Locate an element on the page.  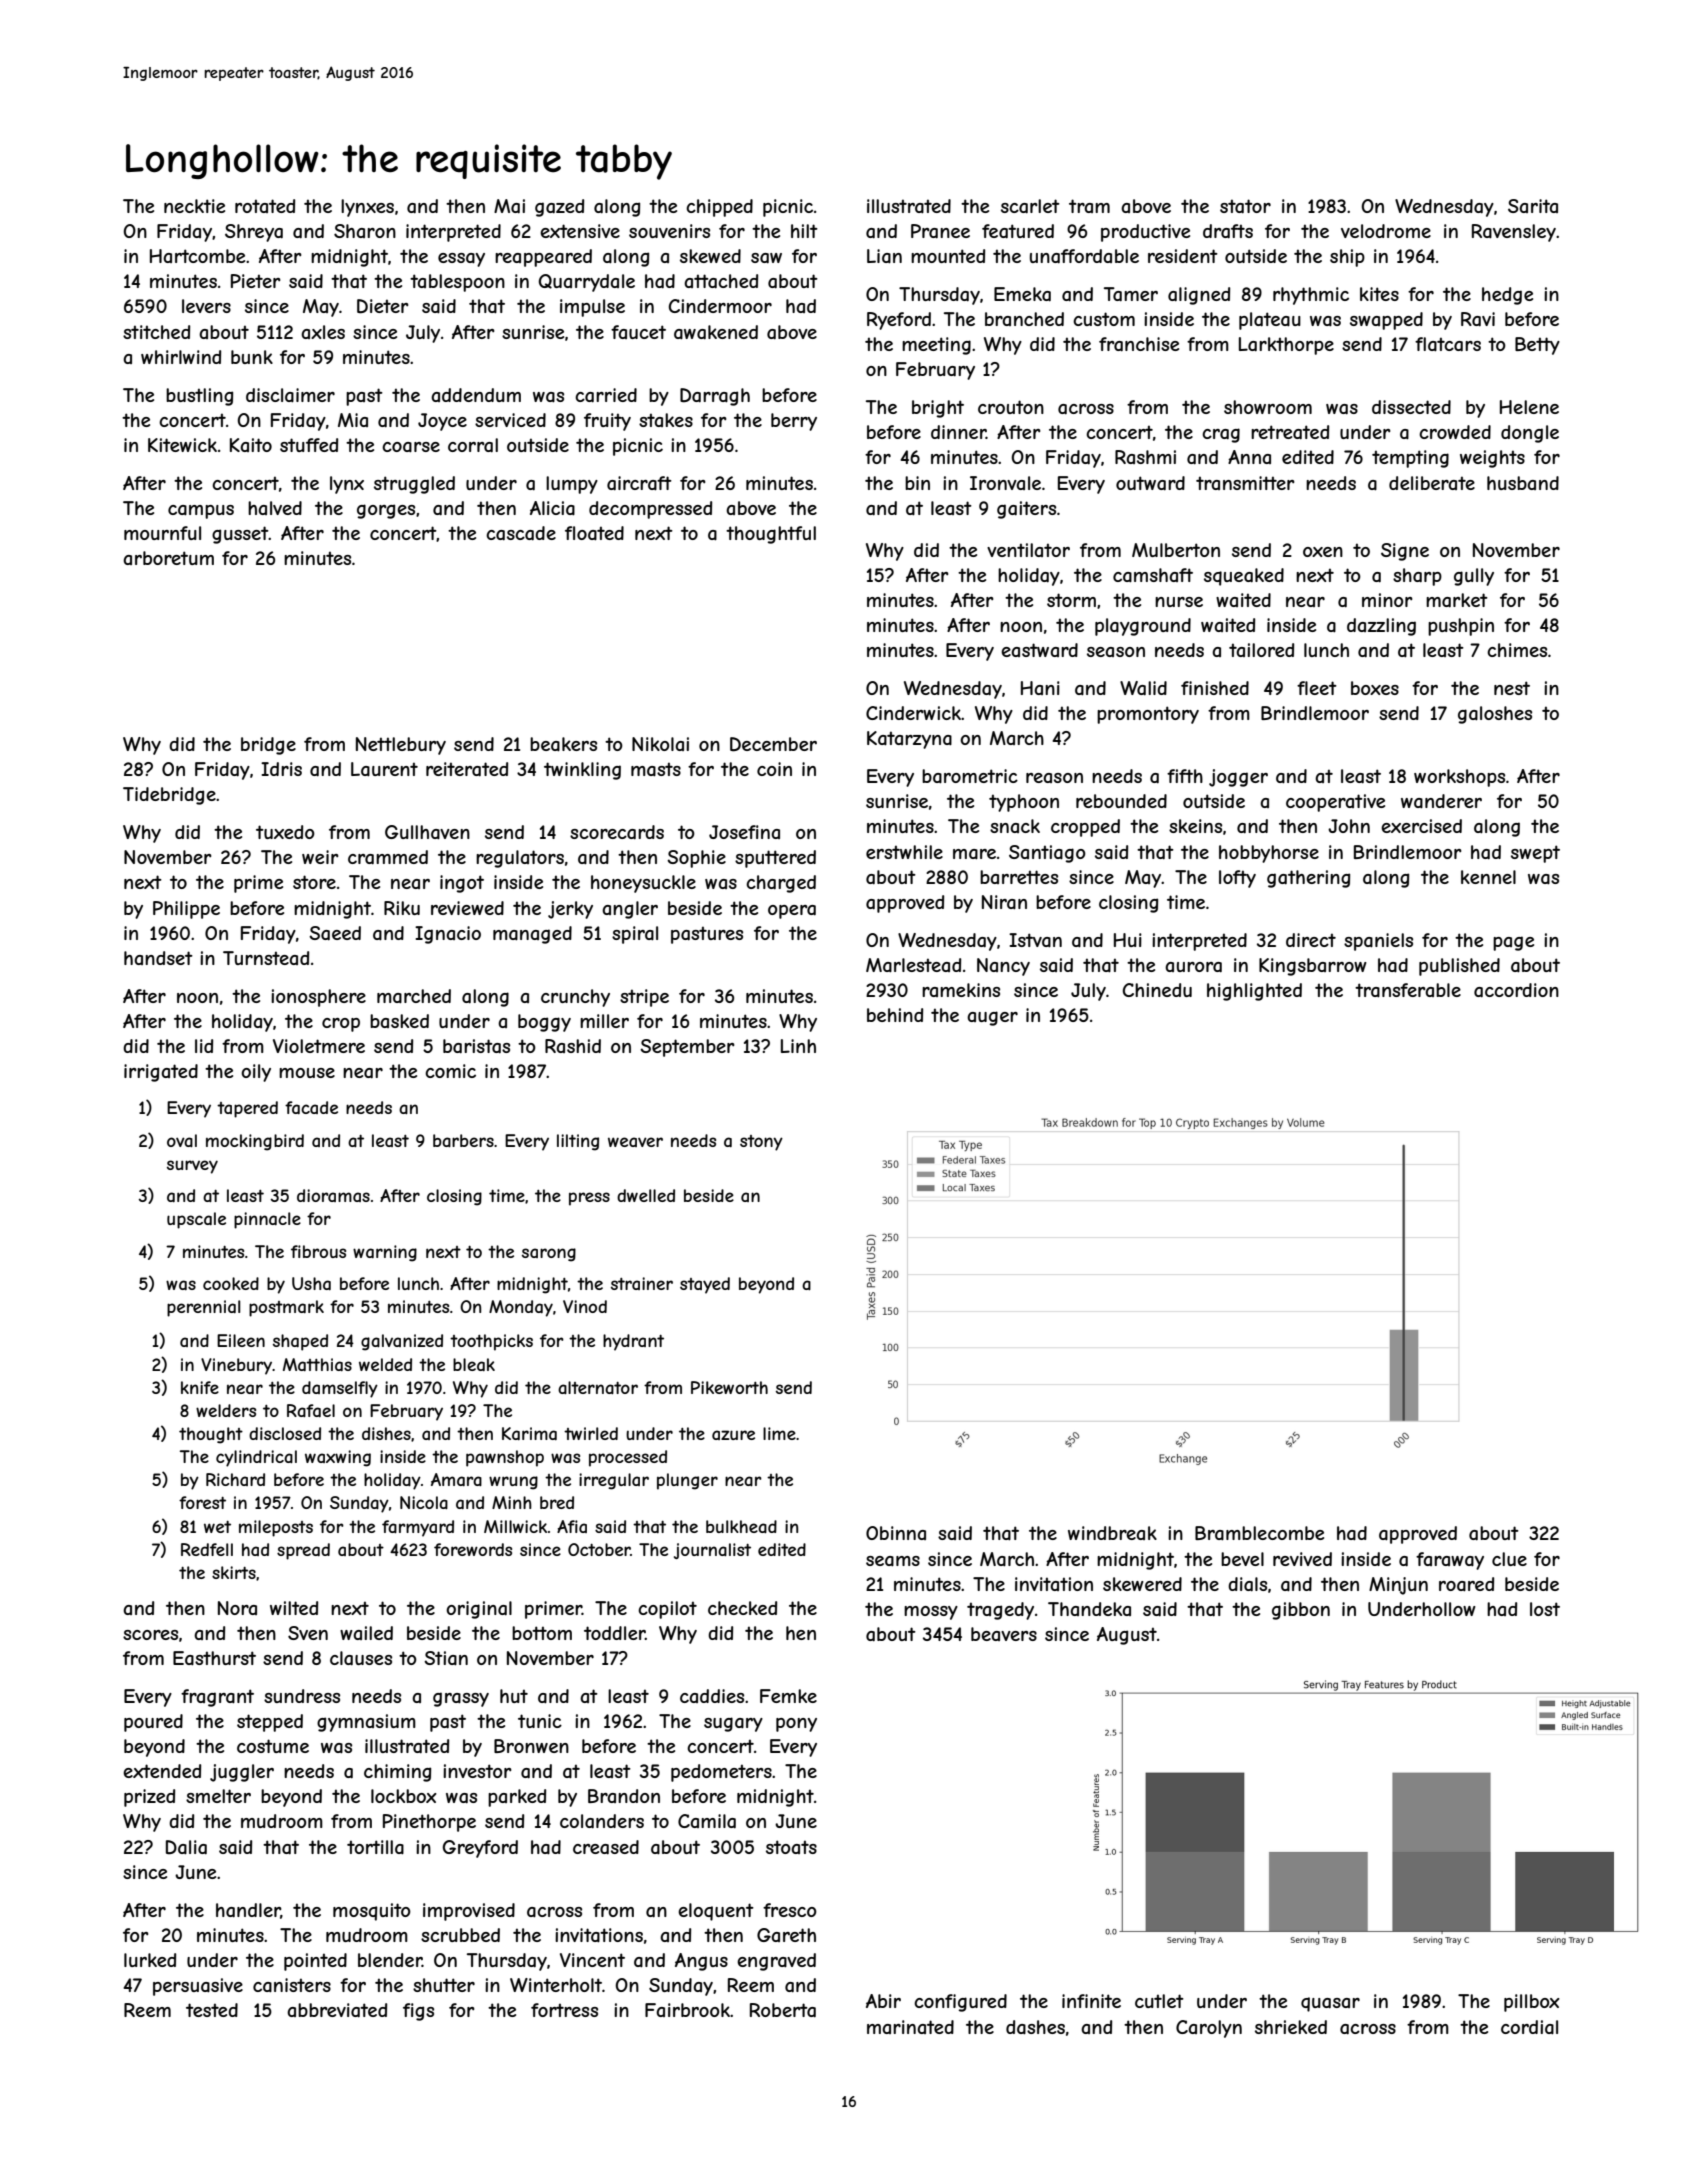
drafts is located at coordinates (1228, 231).
